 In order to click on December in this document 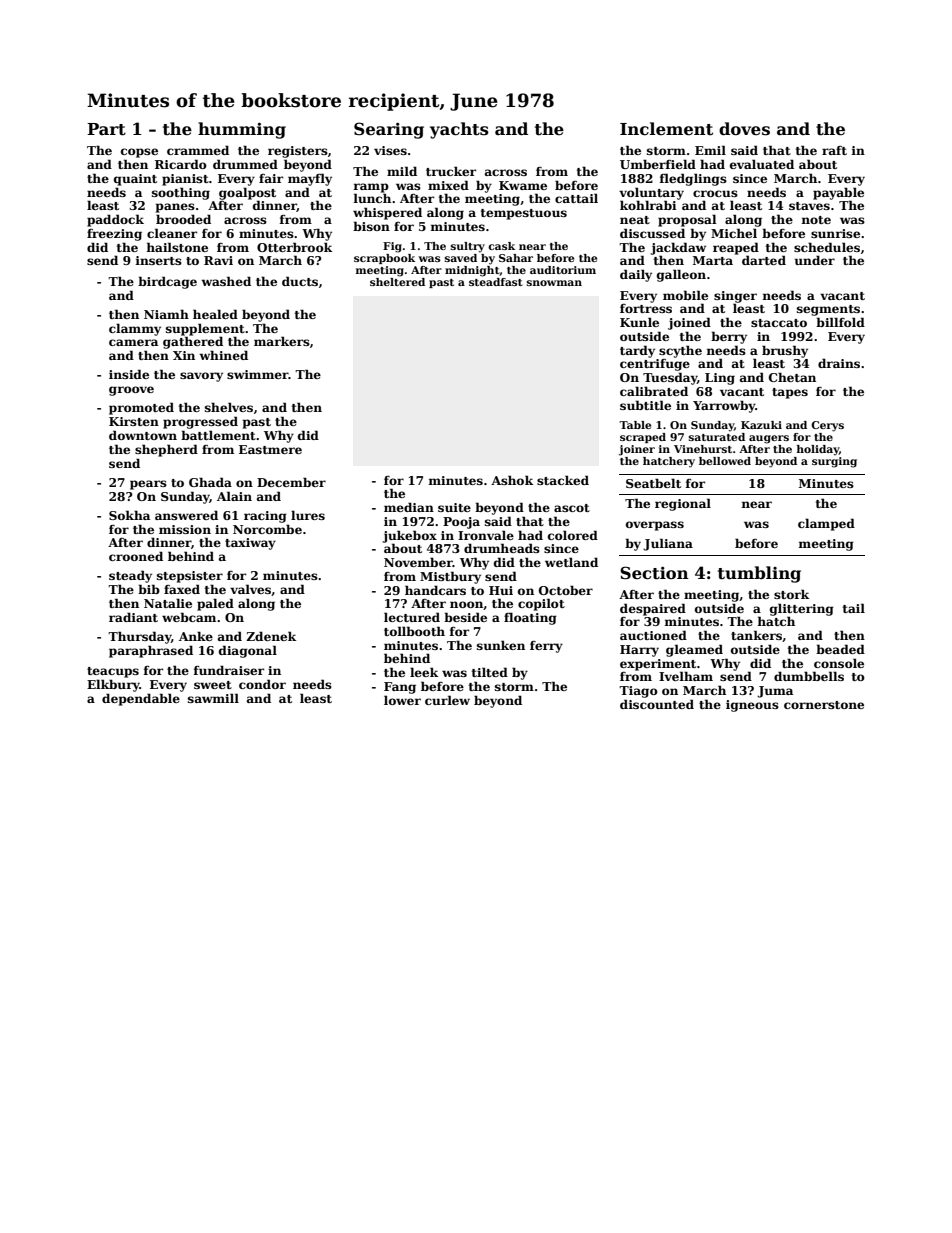, I will do `click(291, 482)`.
